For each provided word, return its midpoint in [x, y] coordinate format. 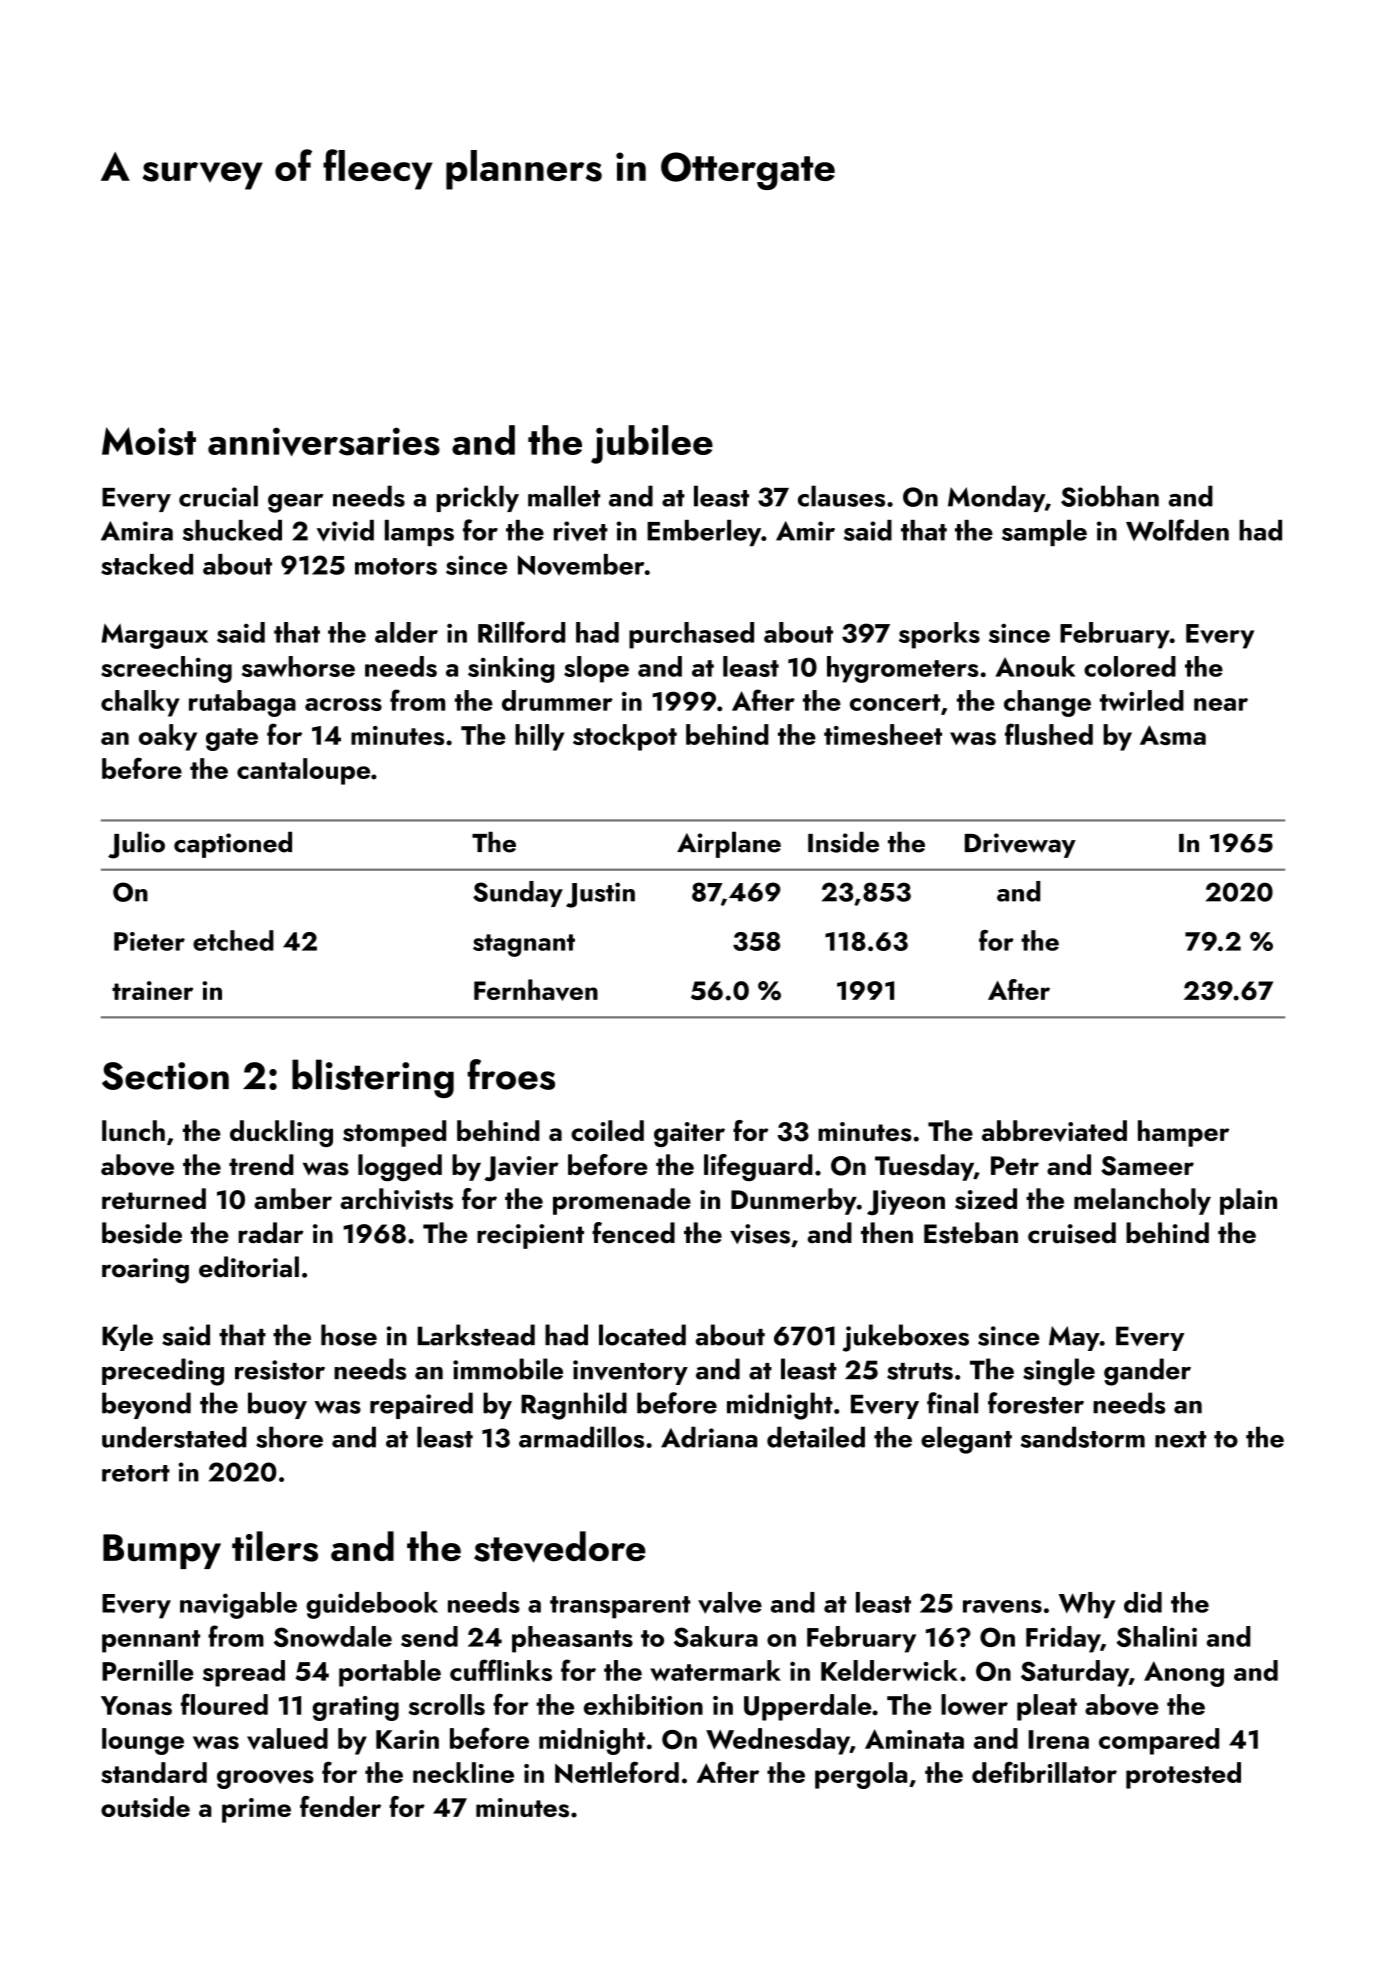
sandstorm [1082, 1437]
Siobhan [1110, 496]
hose [349, 1335]
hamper [1183, 1133]
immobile [508, 1369]
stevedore [560, 1547]
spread [244, 1673]
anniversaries [324, 441]
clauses [841, 496]
